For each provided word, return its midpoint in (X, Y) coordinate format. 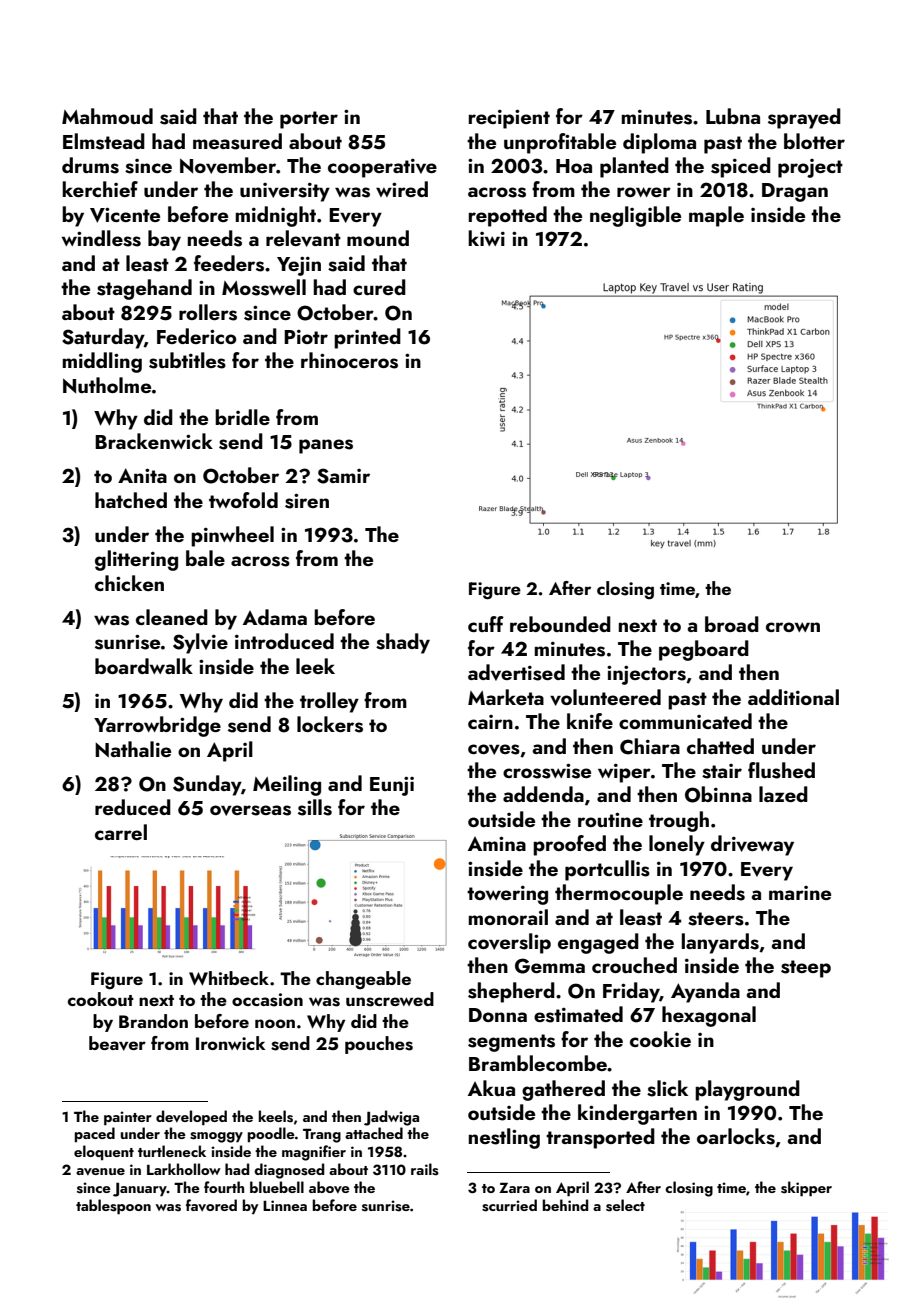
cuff (486, 624)
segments (511, 1043)
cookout (101, 999)
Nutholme (107, 385)
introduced (284, 641)
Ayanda (705, 992)
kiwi (486, 238)
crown (793, 627)
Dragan (795, 192)
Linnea (285, 1205)
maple (716, 216)
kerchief (100, 189)
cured (379, 287)
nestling (504, 1138)
